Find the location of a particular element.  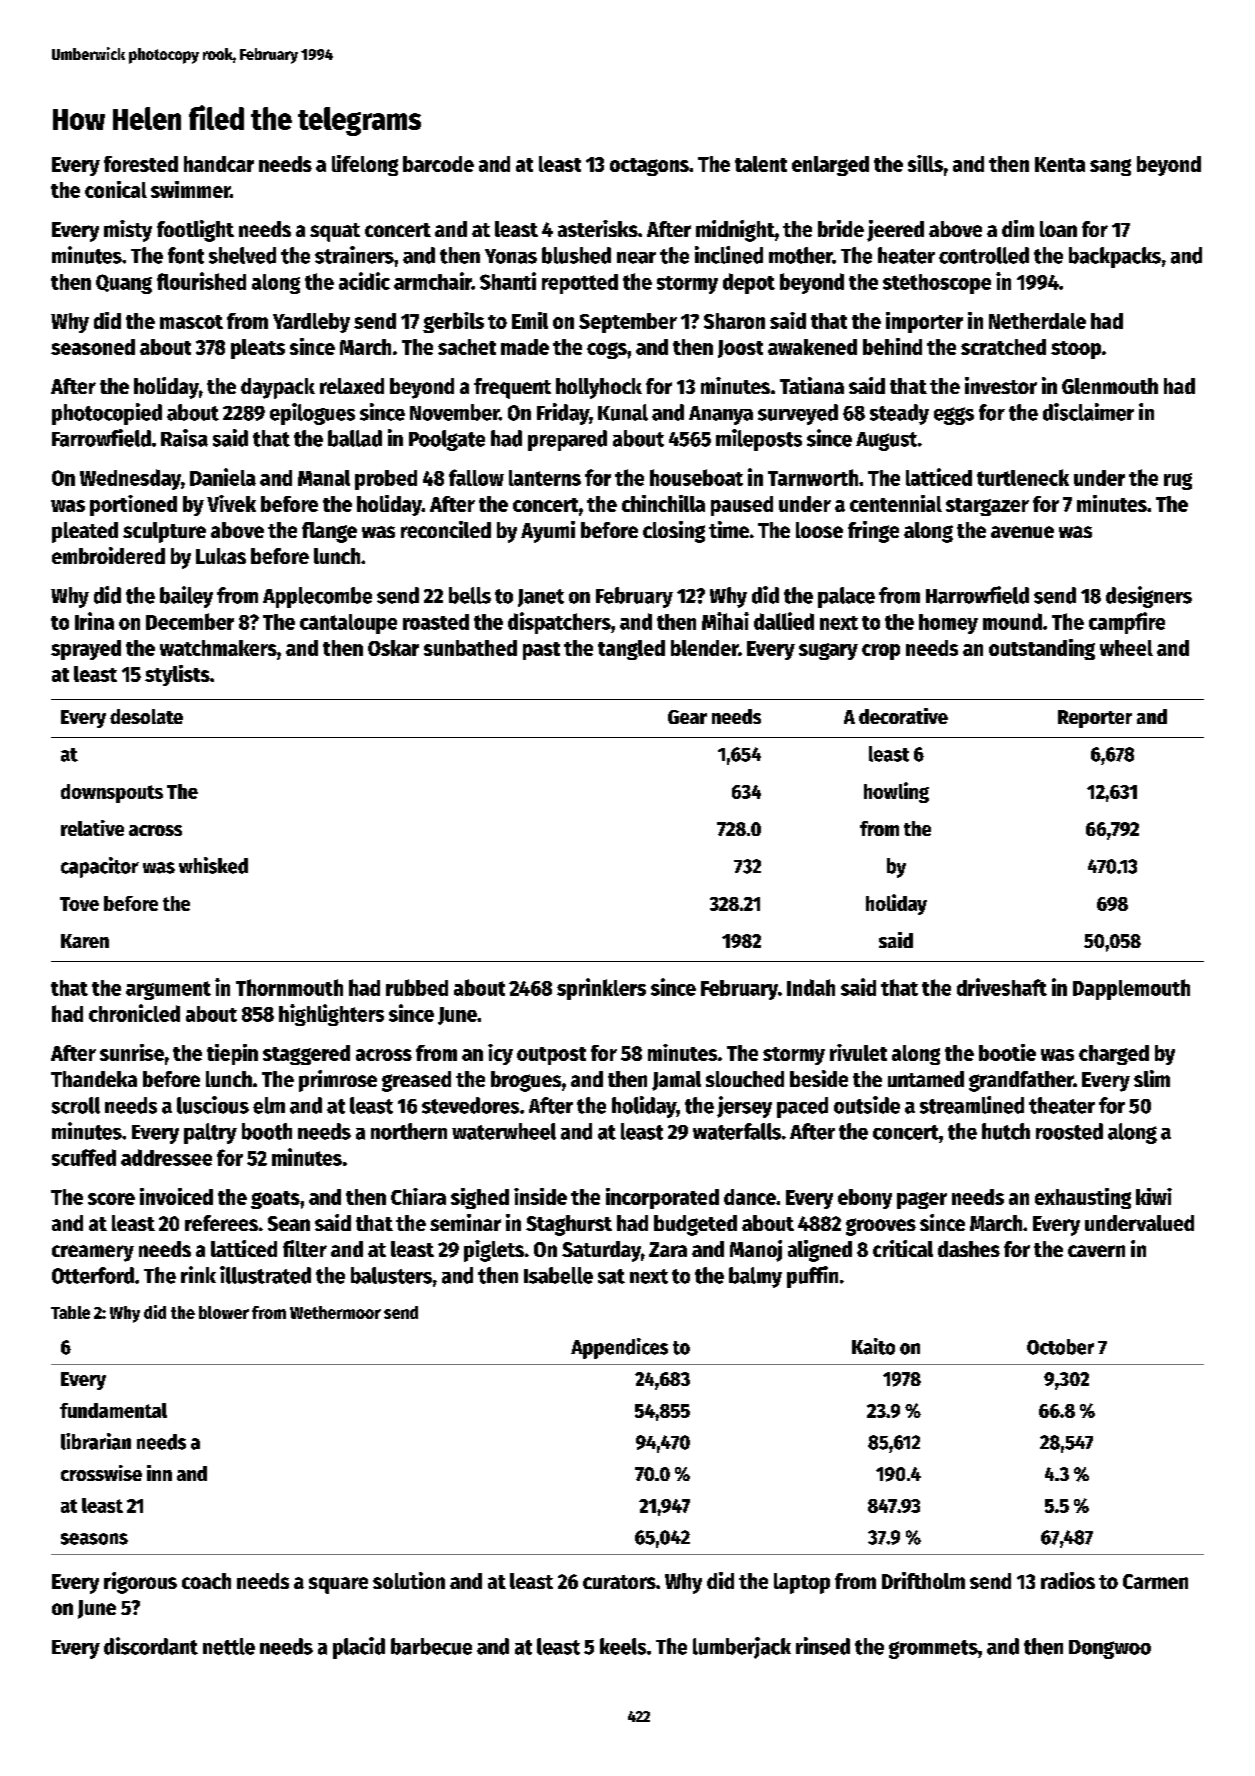

sunbathed is located at coordinates (470, 648).
